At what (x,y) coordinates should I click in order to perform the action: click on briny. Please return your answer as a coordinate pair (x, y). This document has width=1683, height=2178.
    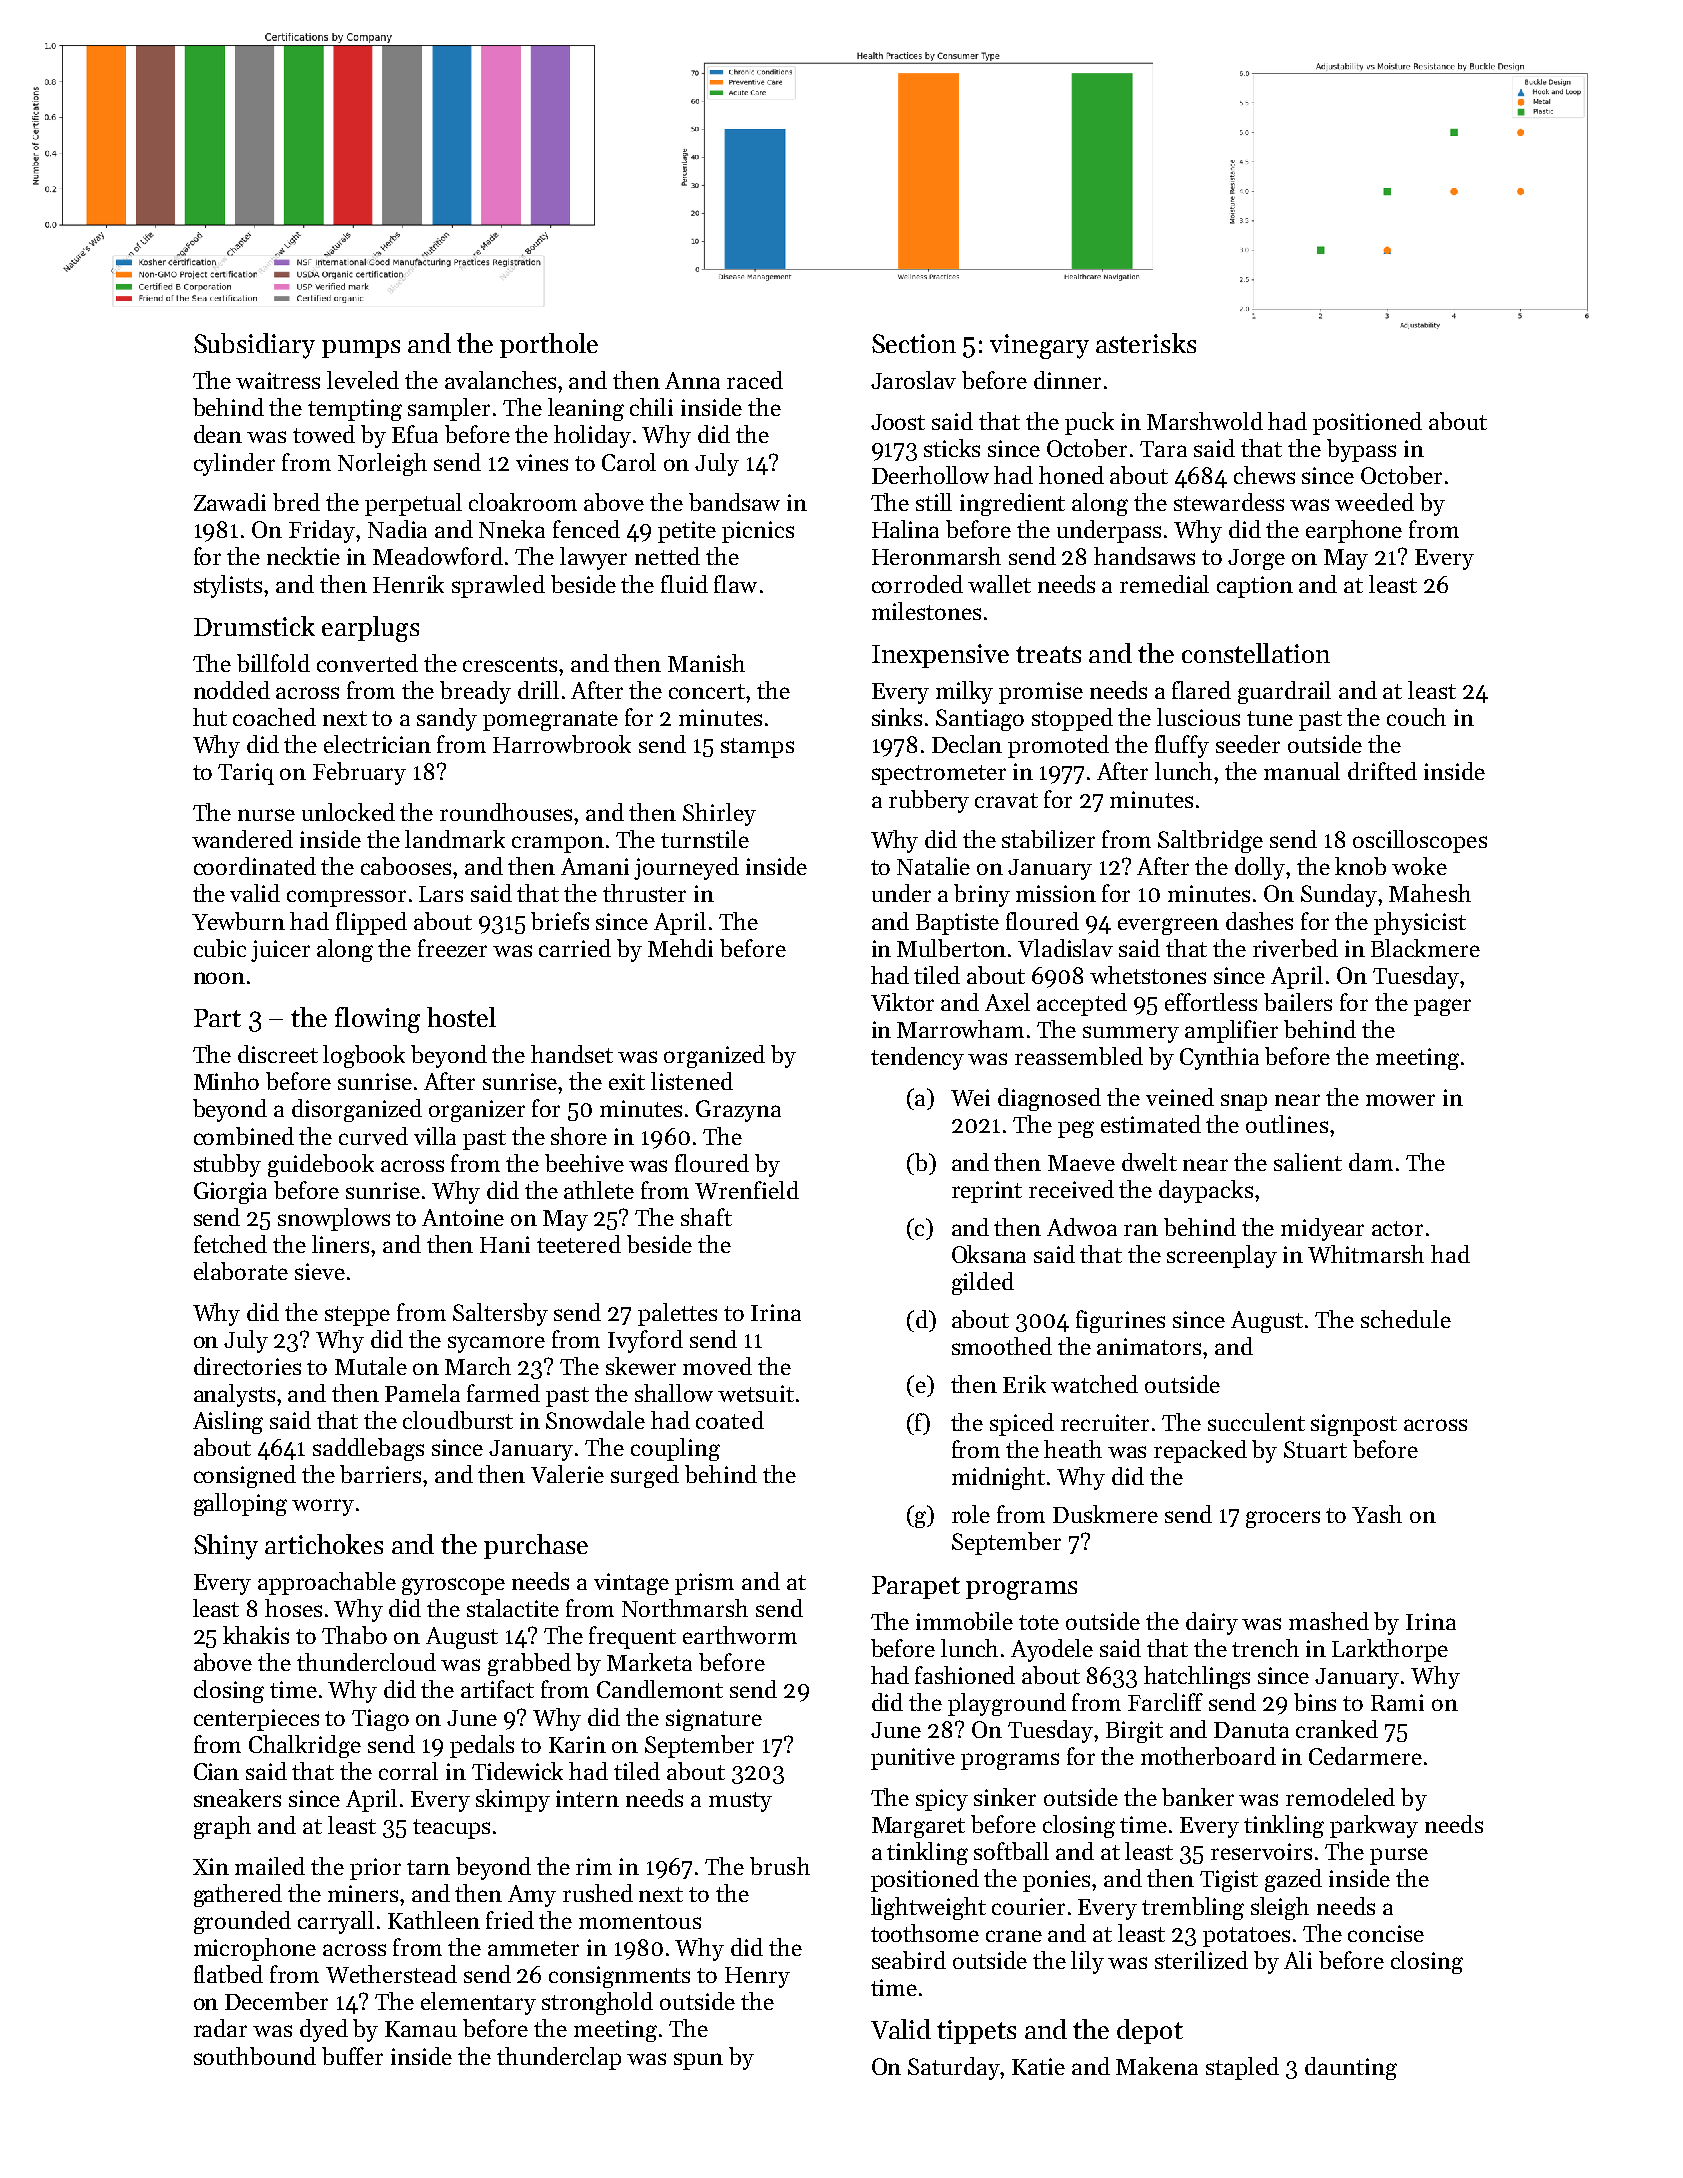
    Looking at the image, I should click on (982, 895).
